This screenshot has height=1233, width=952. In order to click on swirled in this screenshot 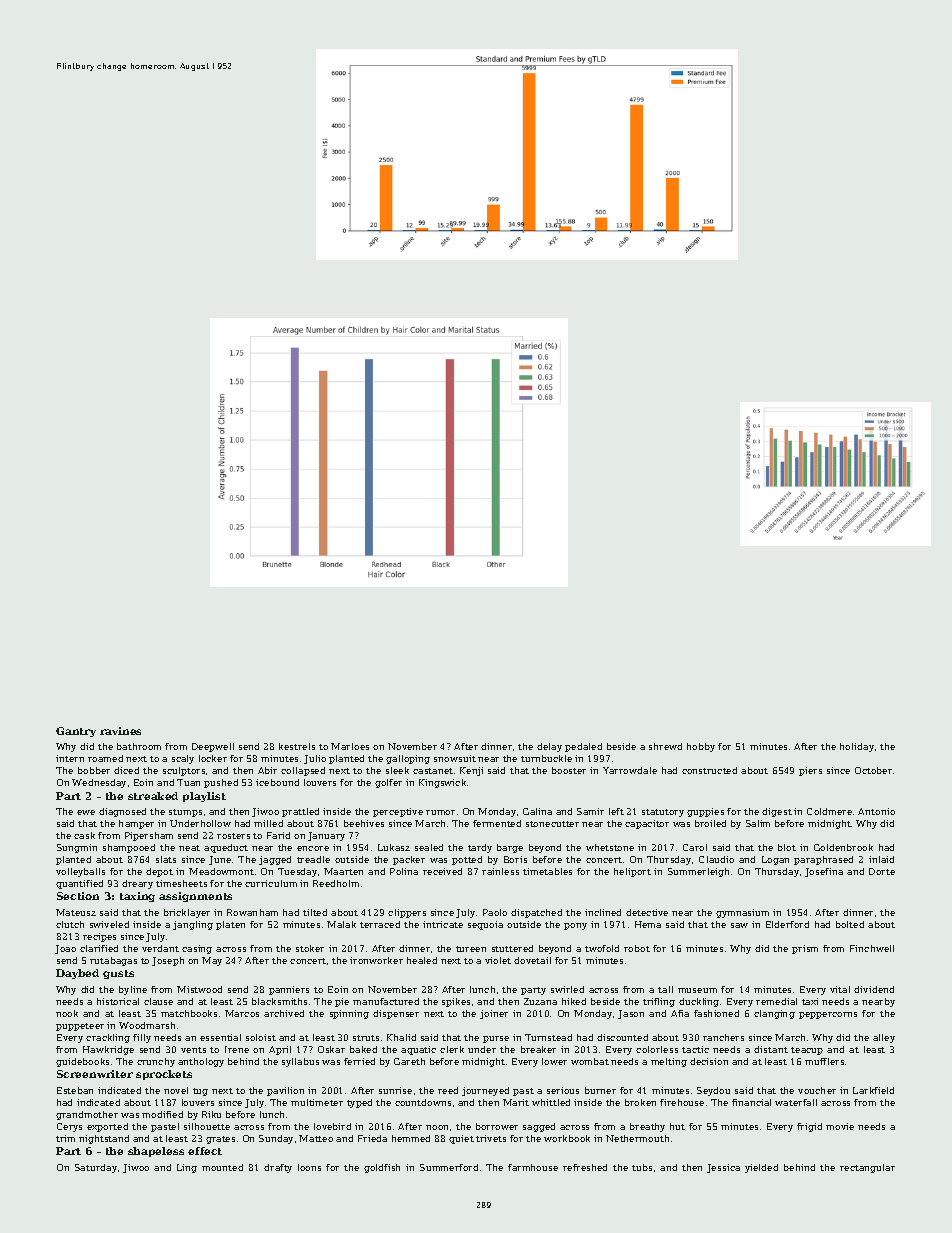, I will do `click(567, 989)`.
